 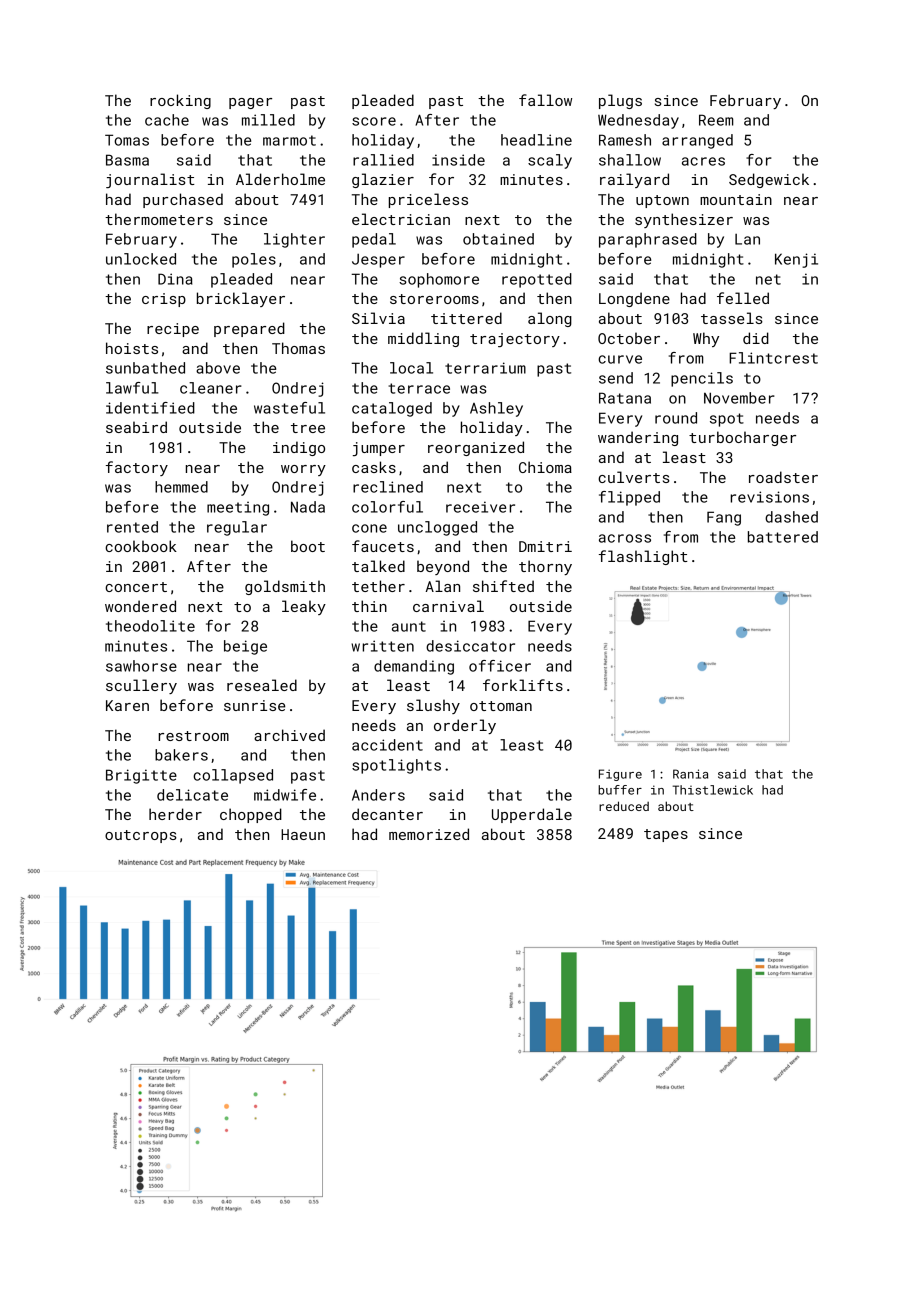 I want to click on middling, so click(x=423, y=339).
